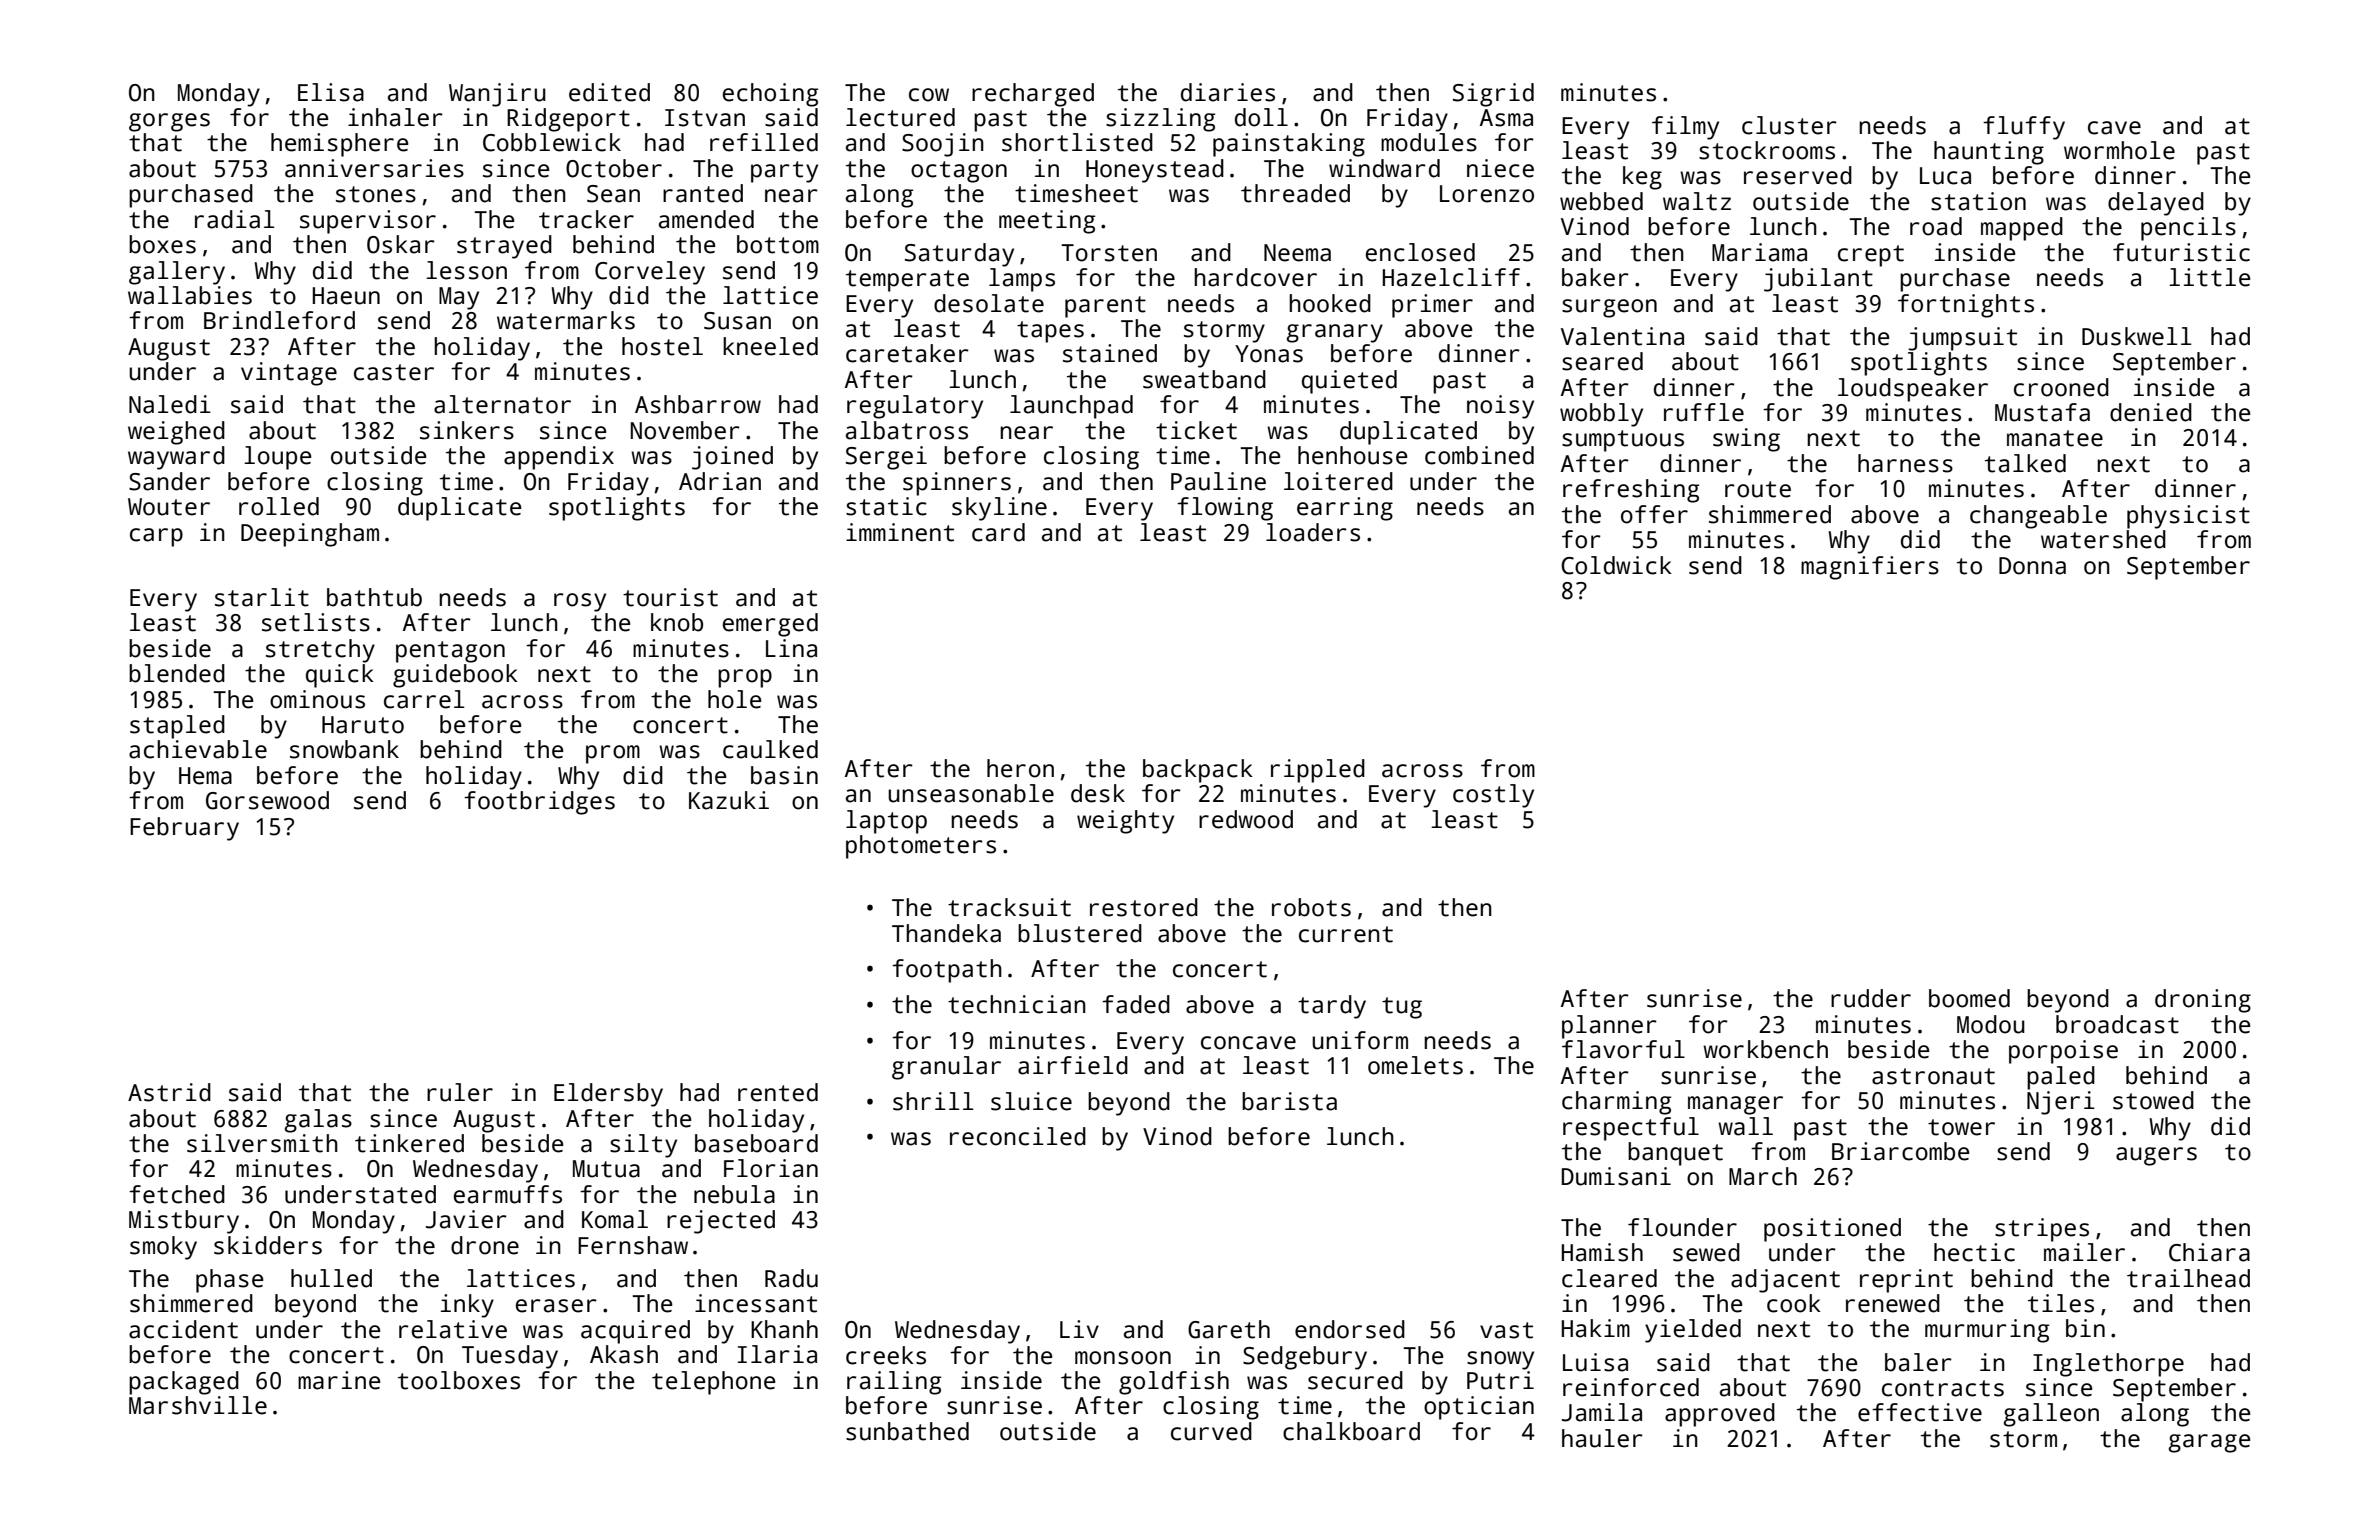 The height and width of the document is (1540, 2380). Describe the element at coordinates (2203, 1001) in the document. I see `droning` at that location.
